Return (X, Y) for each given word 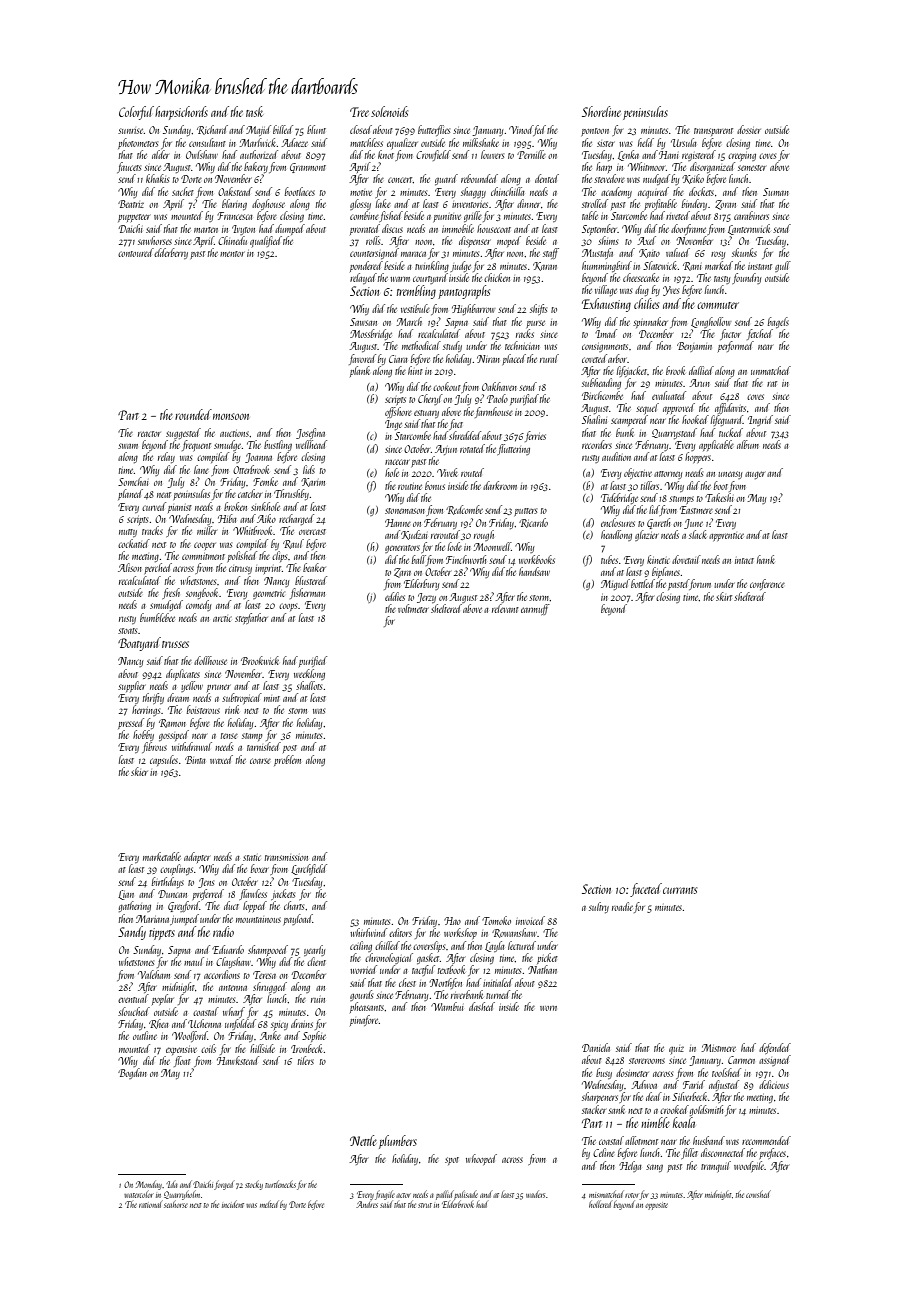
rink (232, 709)
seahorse (176, 1204)
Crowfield (433, 155)
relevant (505, 608)
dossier (749, 129)
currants (680, 890)
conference (767, 584)
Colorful (136, 113)
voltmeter (413, 608)
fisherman (307, 593)
